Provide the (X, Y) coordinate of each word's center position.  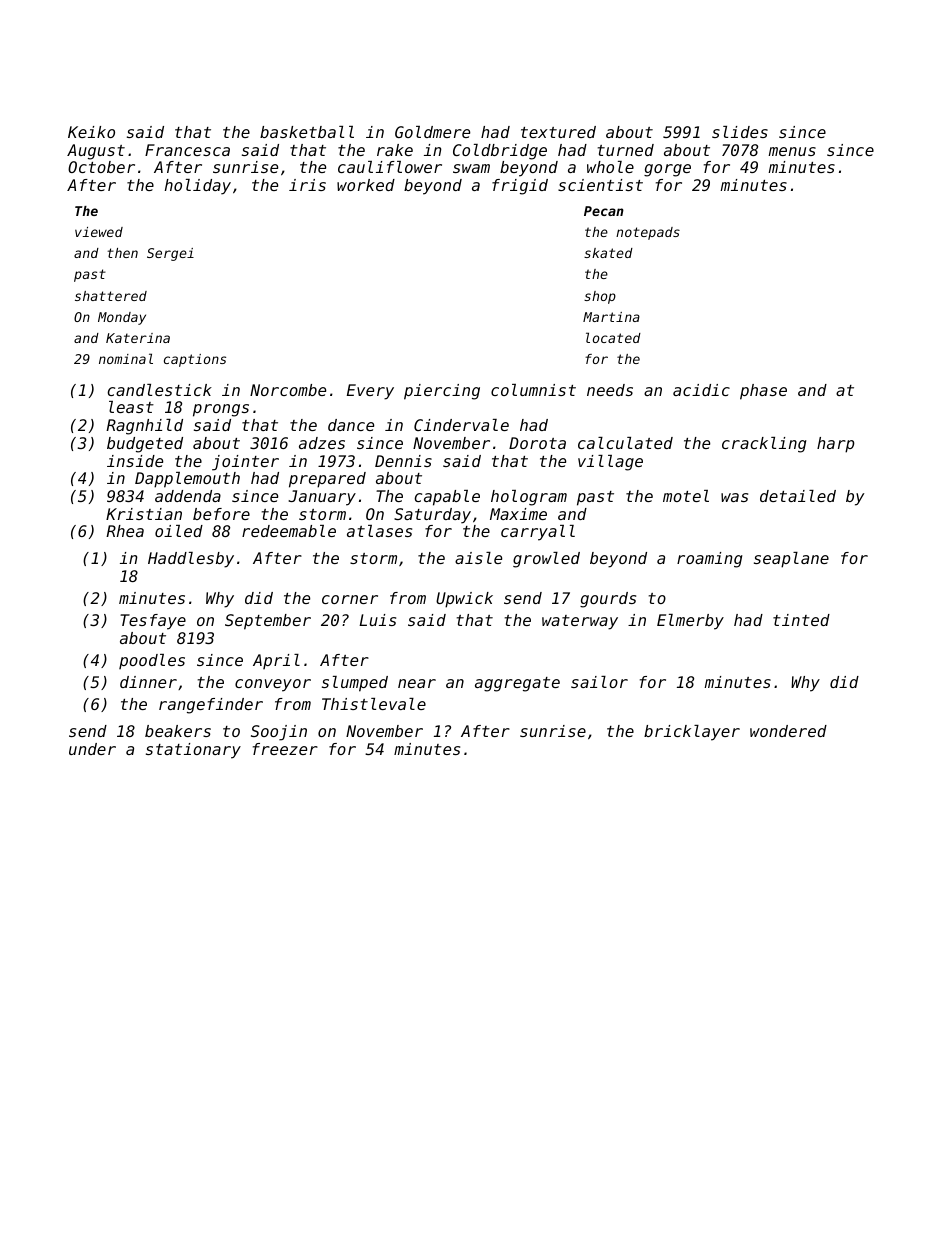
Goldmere (432, 132)
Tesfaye (153, 622)
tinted (801, 620)
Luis (377, 620)
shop (600, 297)
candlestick (159, 390)
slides (740, 132)
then (122, 253)
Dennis (403, 461)
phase (763, 392)
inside (135, 461)
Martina (611, 317)
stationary (193, 751)
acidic (701, 390)
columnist (533, 390)
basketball (307, 132)
